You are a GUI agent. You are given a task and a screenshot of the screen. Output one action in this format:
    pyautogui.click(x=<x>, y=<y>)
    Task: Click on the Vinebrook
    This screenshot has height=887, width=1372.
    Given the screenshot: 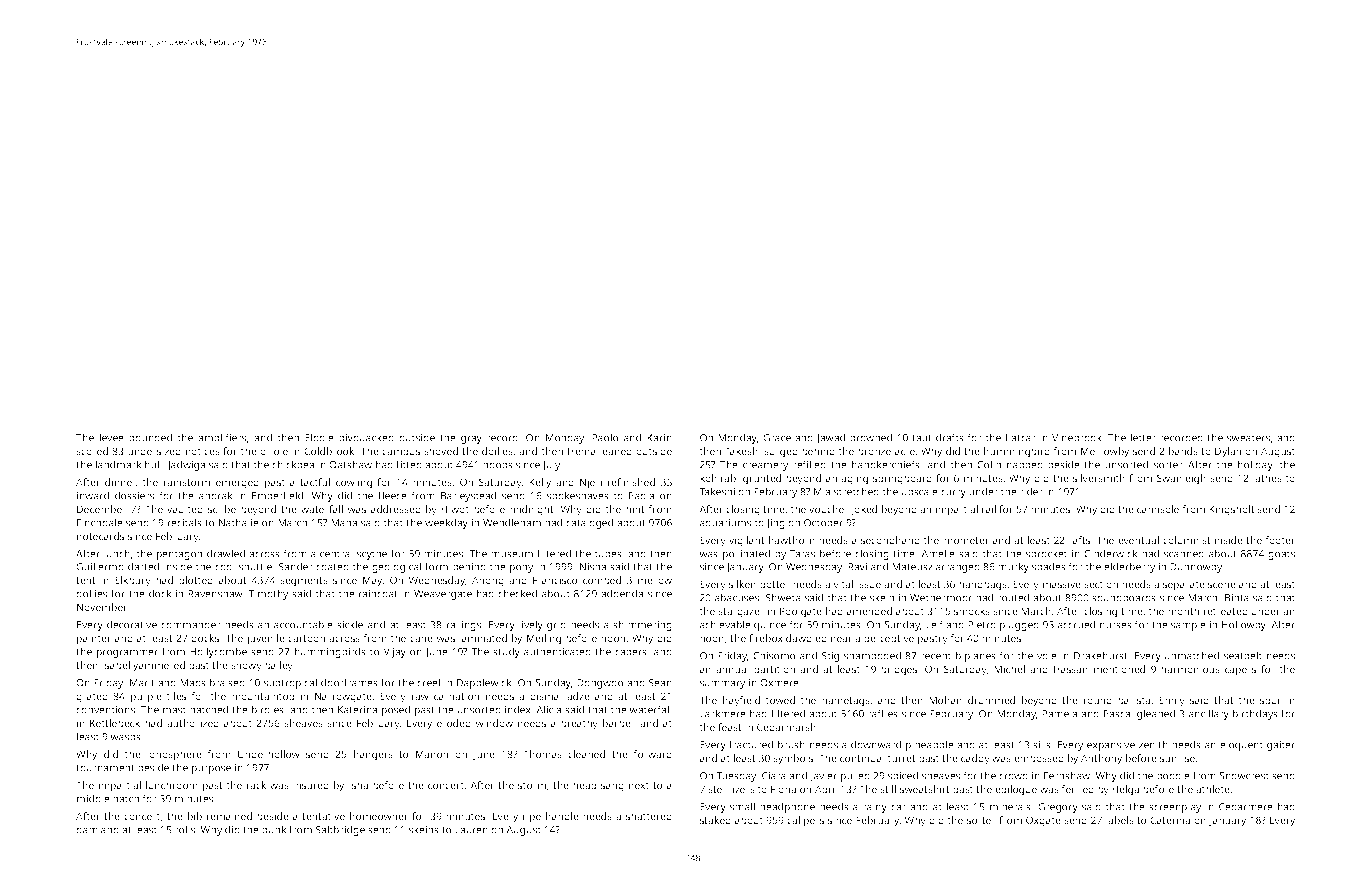 What is the action you would take?
    pyautogui.click(x=1077, y=437)
